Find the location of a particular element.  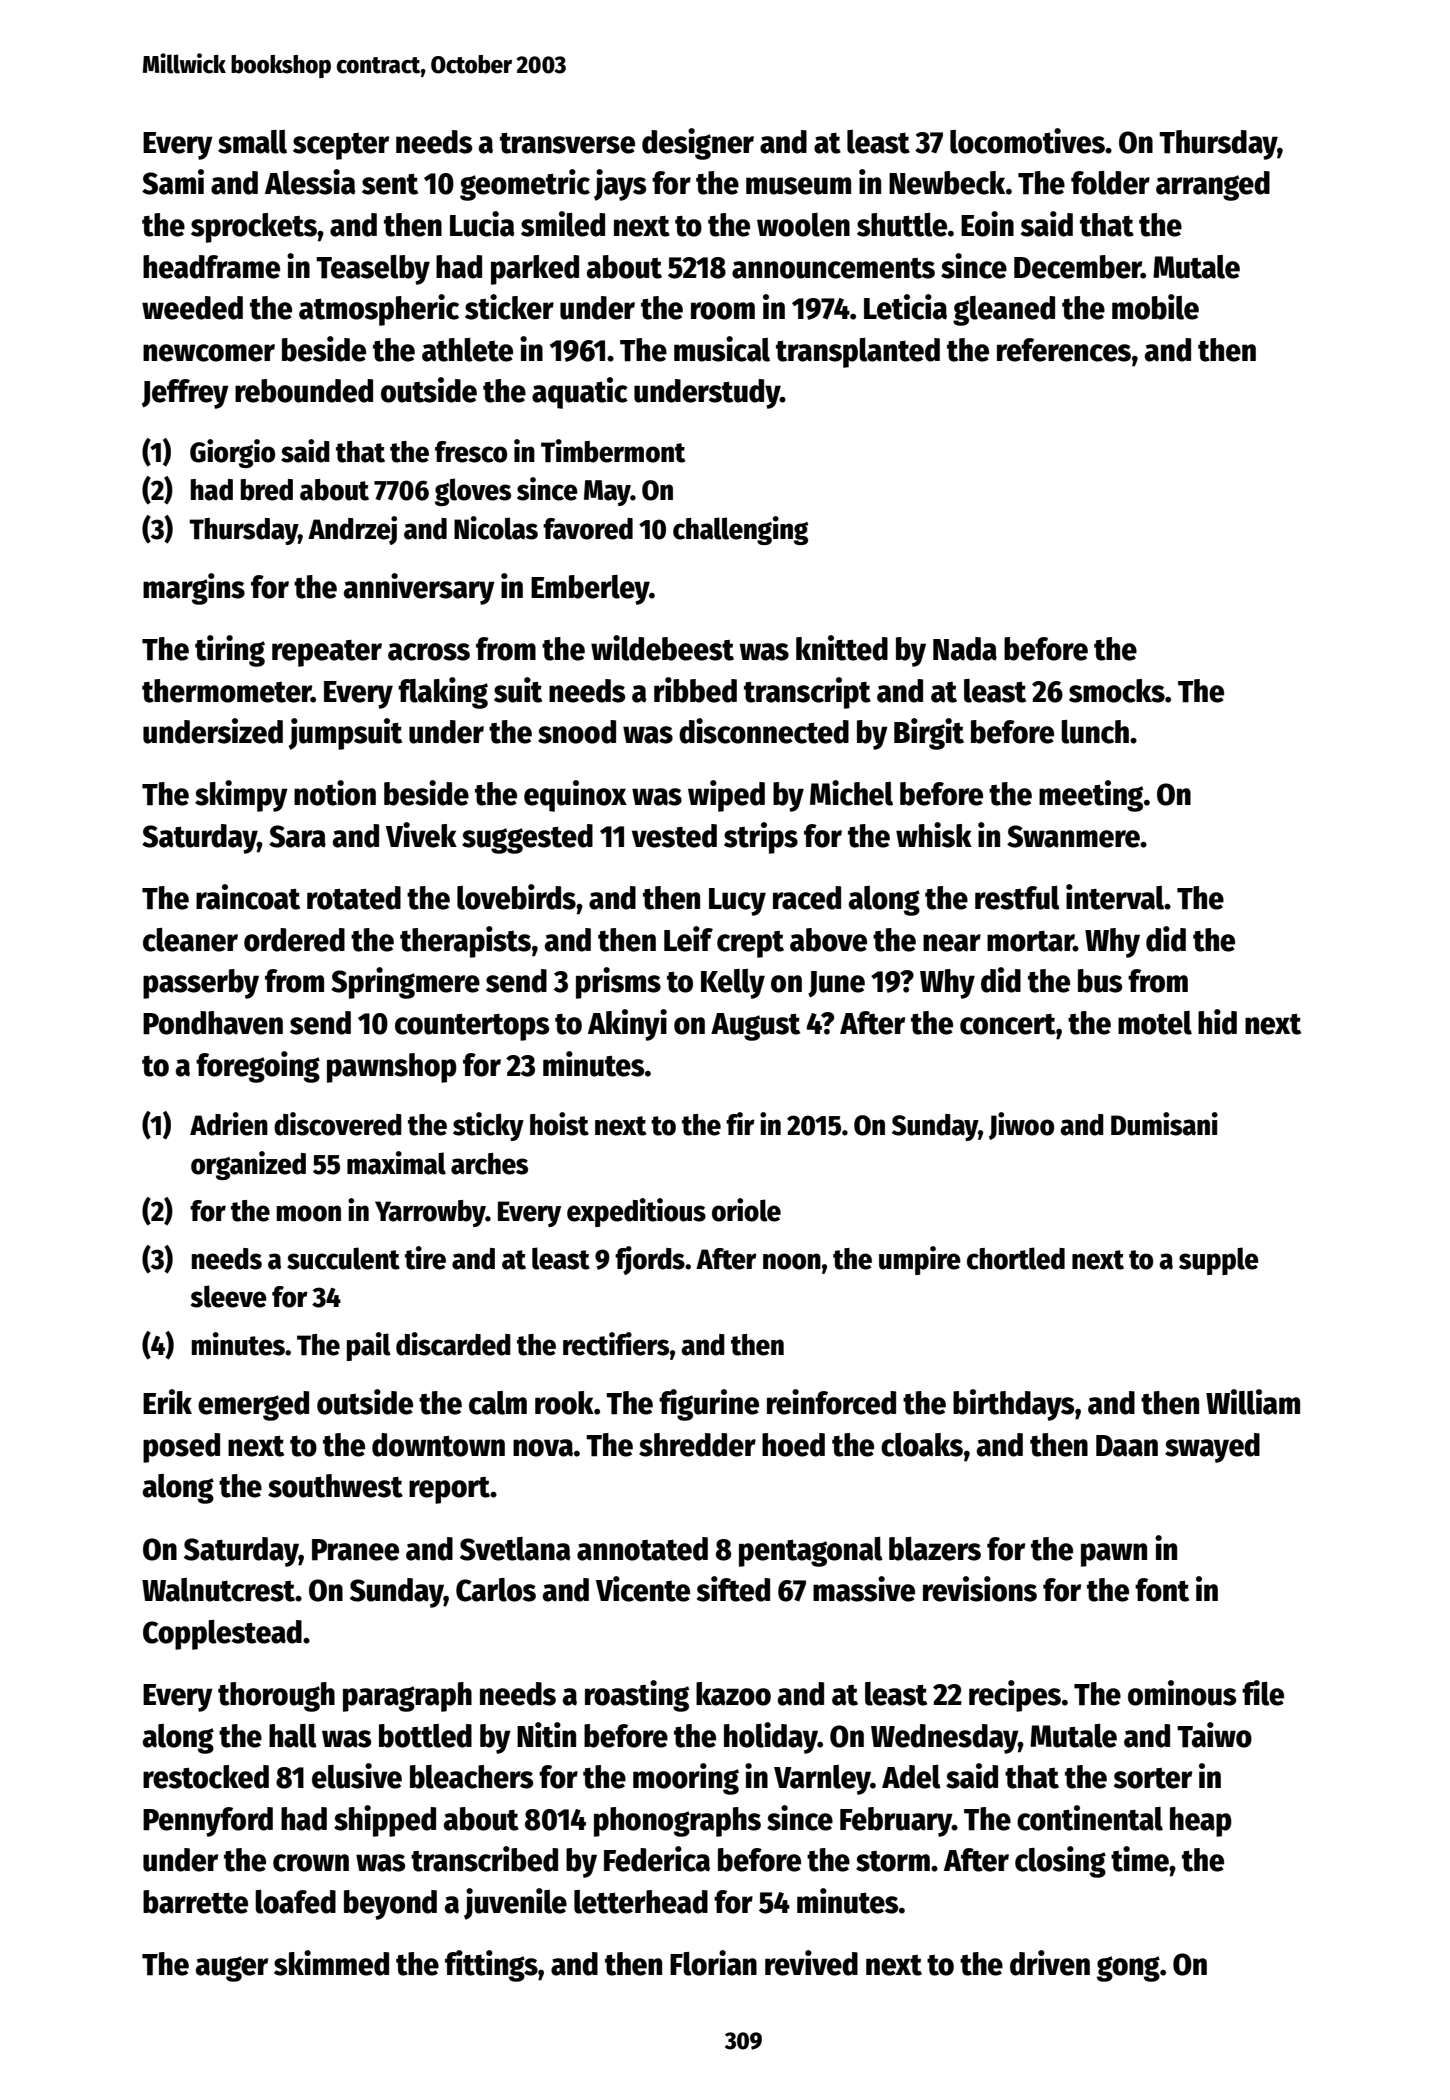

equinox is located at coordinates (575, 796).
